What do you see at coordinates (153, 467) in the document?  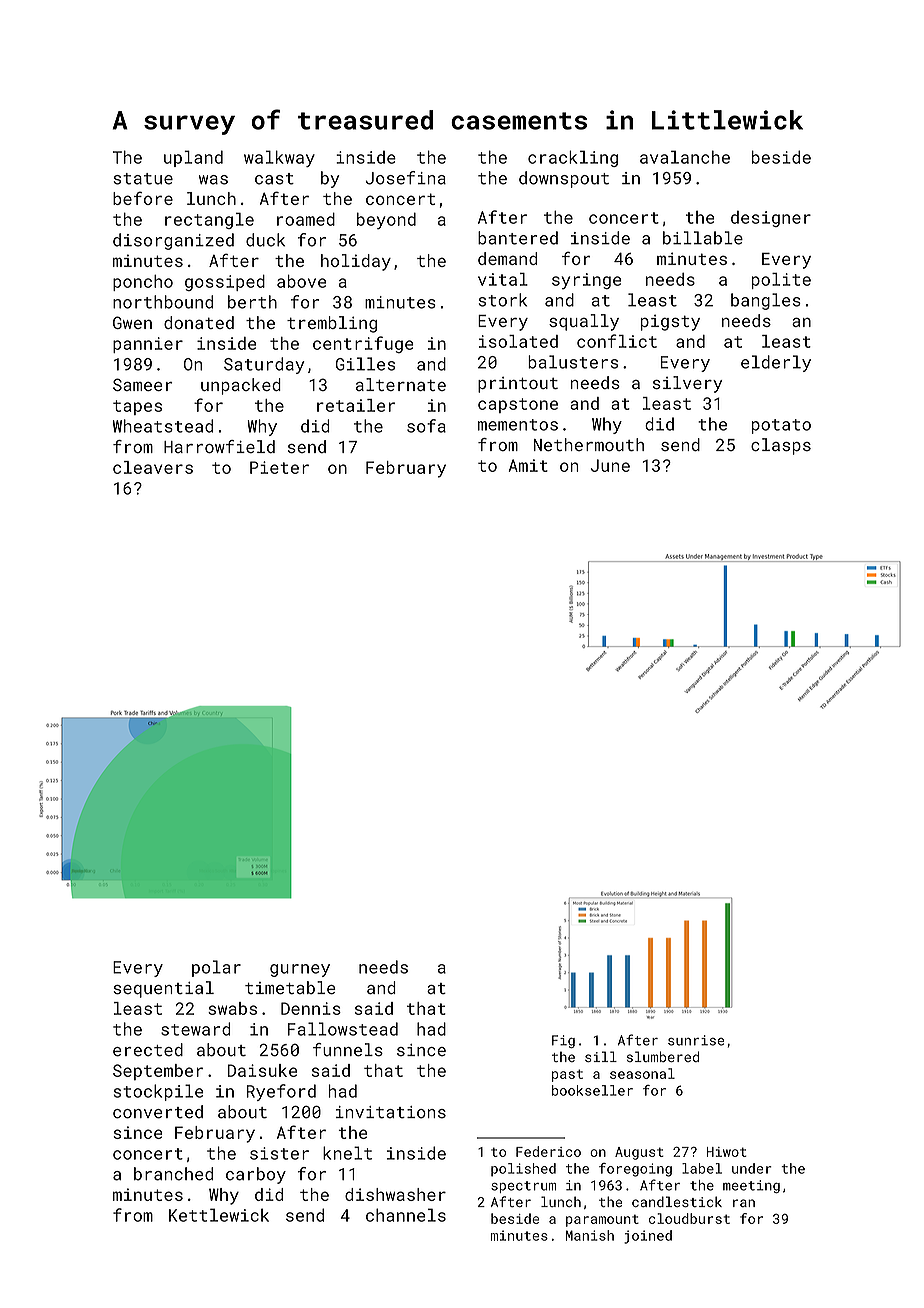 I see `cleavers` at bounding box center [153, 467].
